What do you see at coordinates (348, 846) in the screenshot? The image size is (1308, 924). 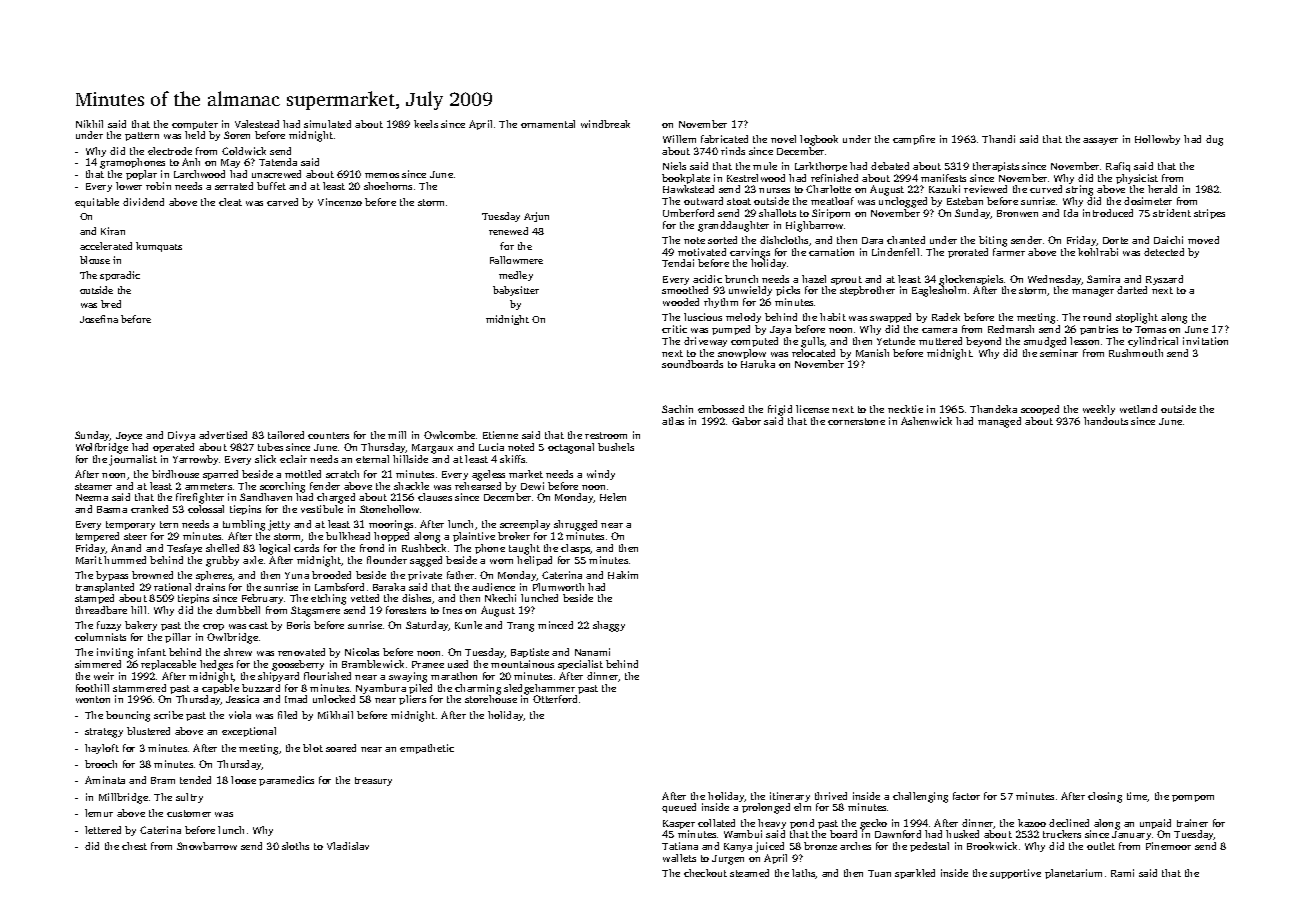 I see `Vladislav` at bounding box center [348, 846].
